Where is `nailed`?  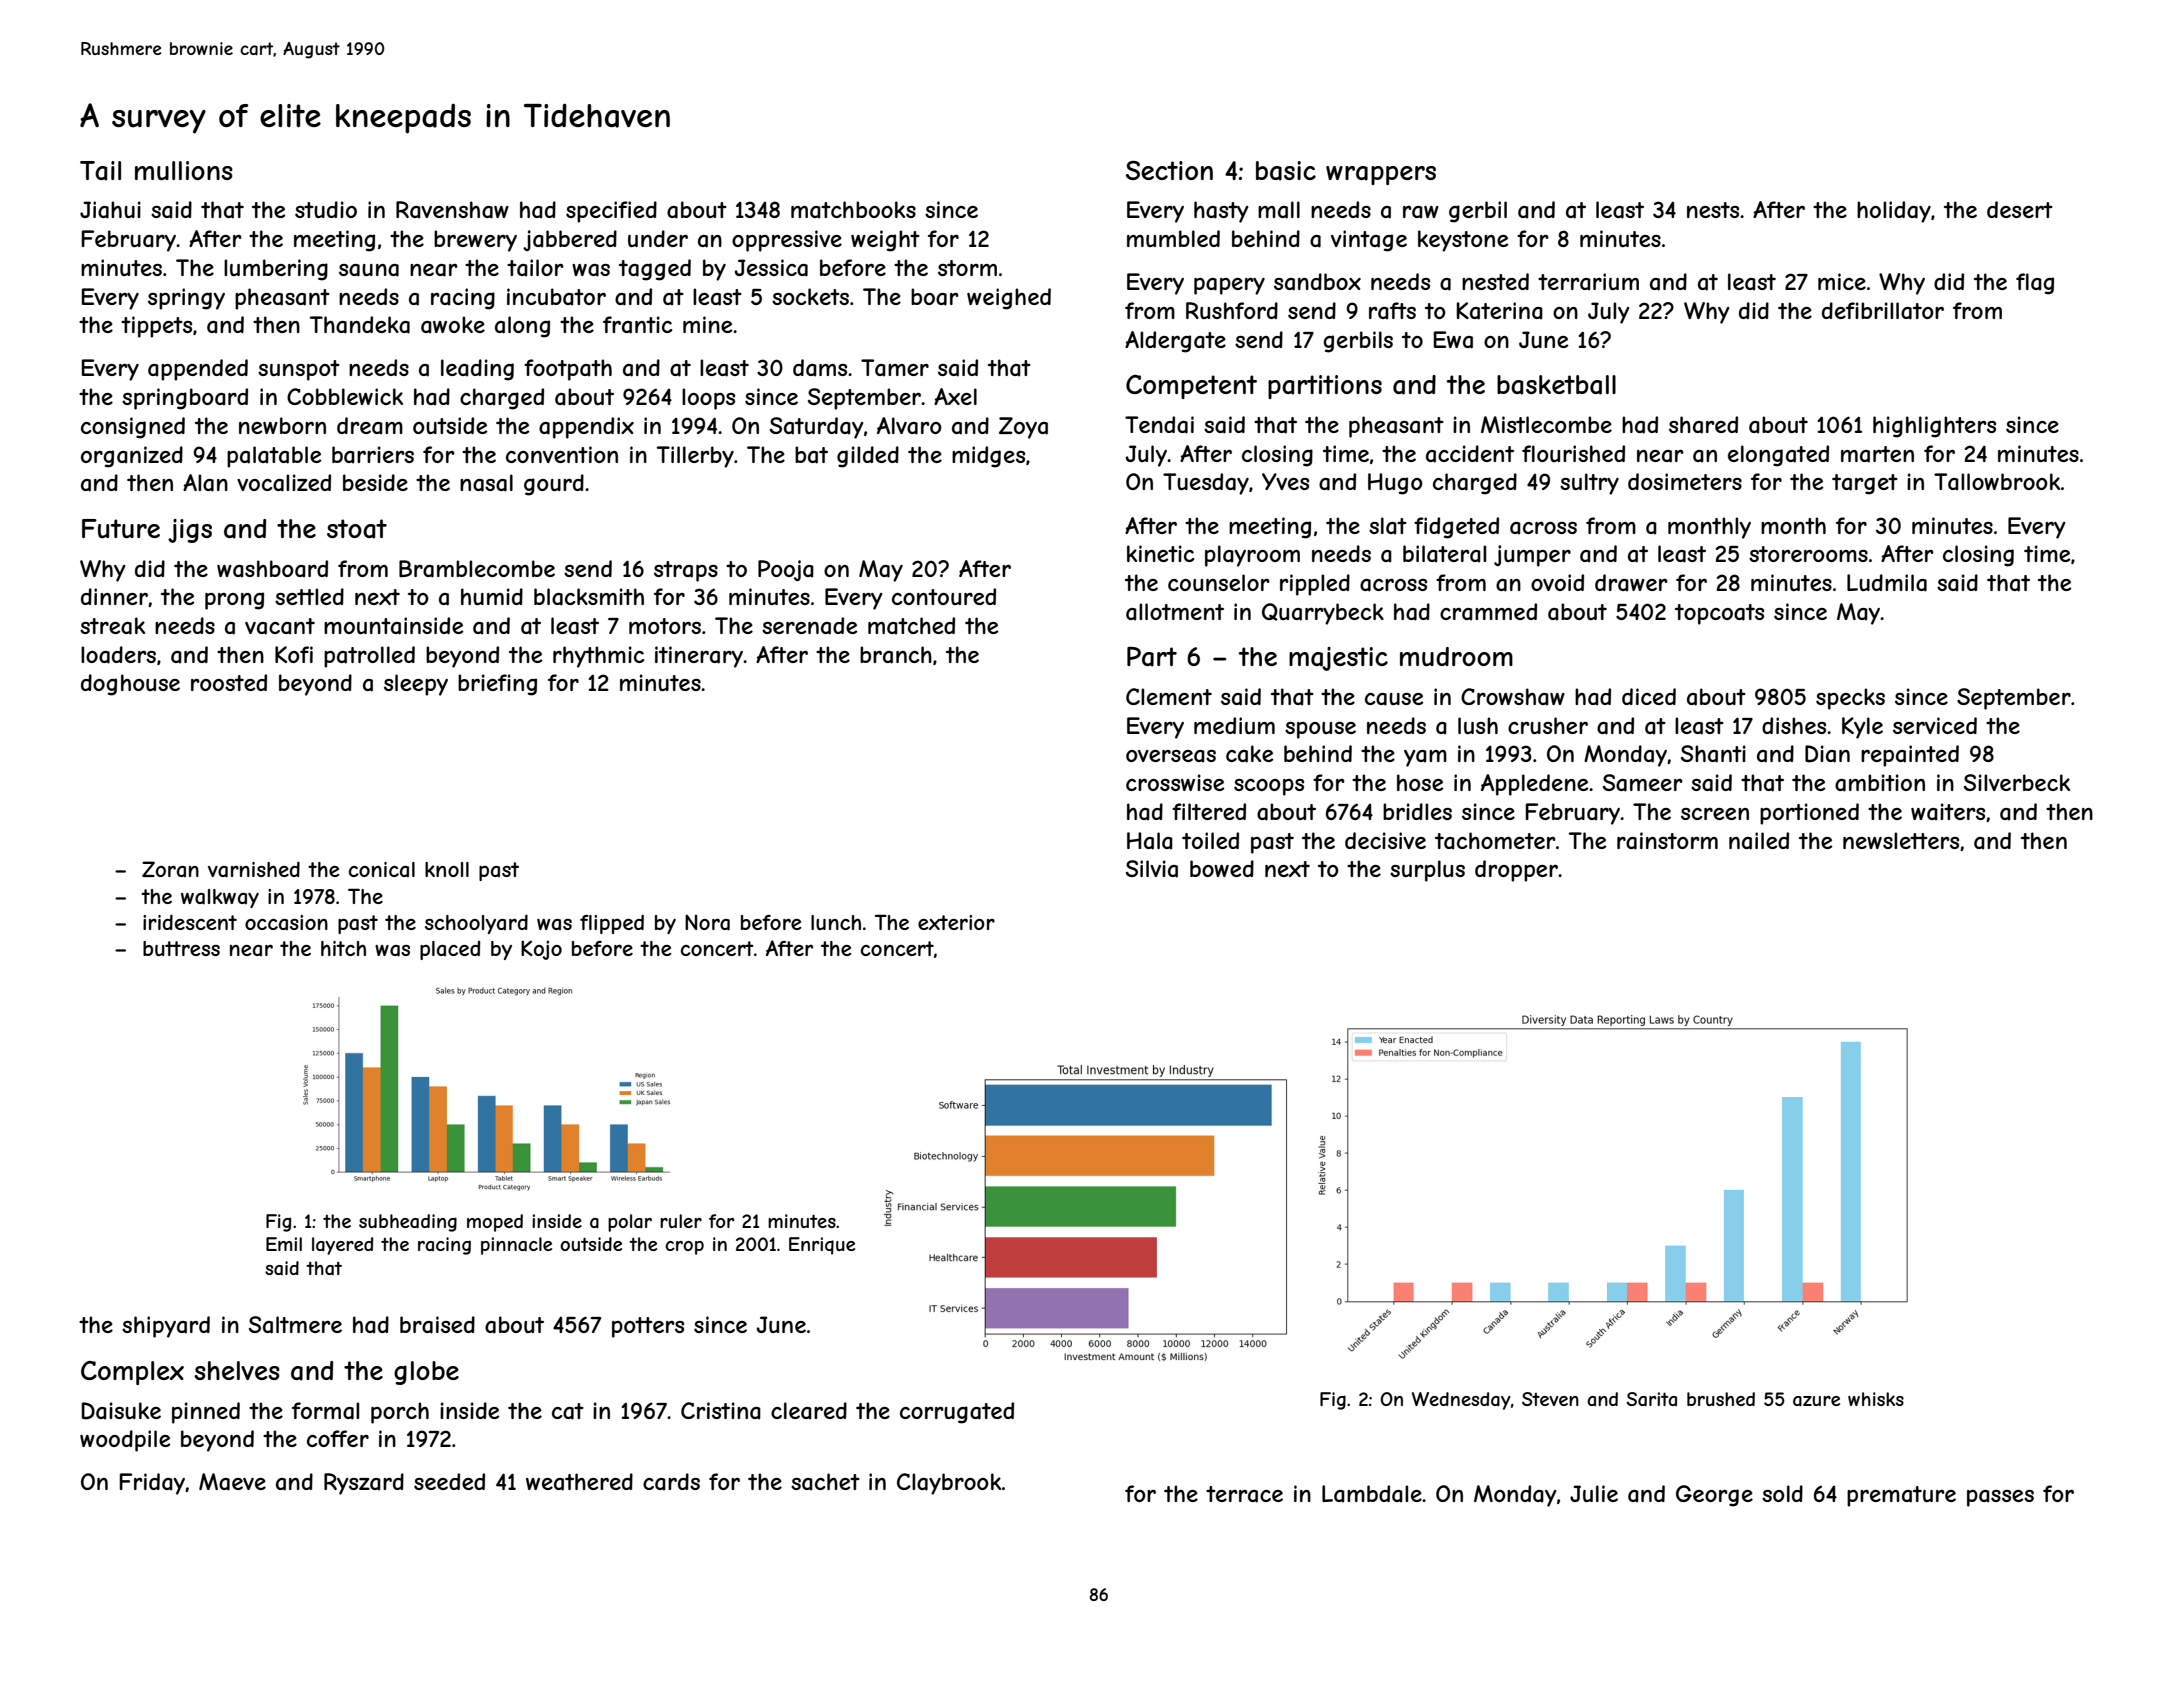 nailed is located at coordinates (1759, 841).
